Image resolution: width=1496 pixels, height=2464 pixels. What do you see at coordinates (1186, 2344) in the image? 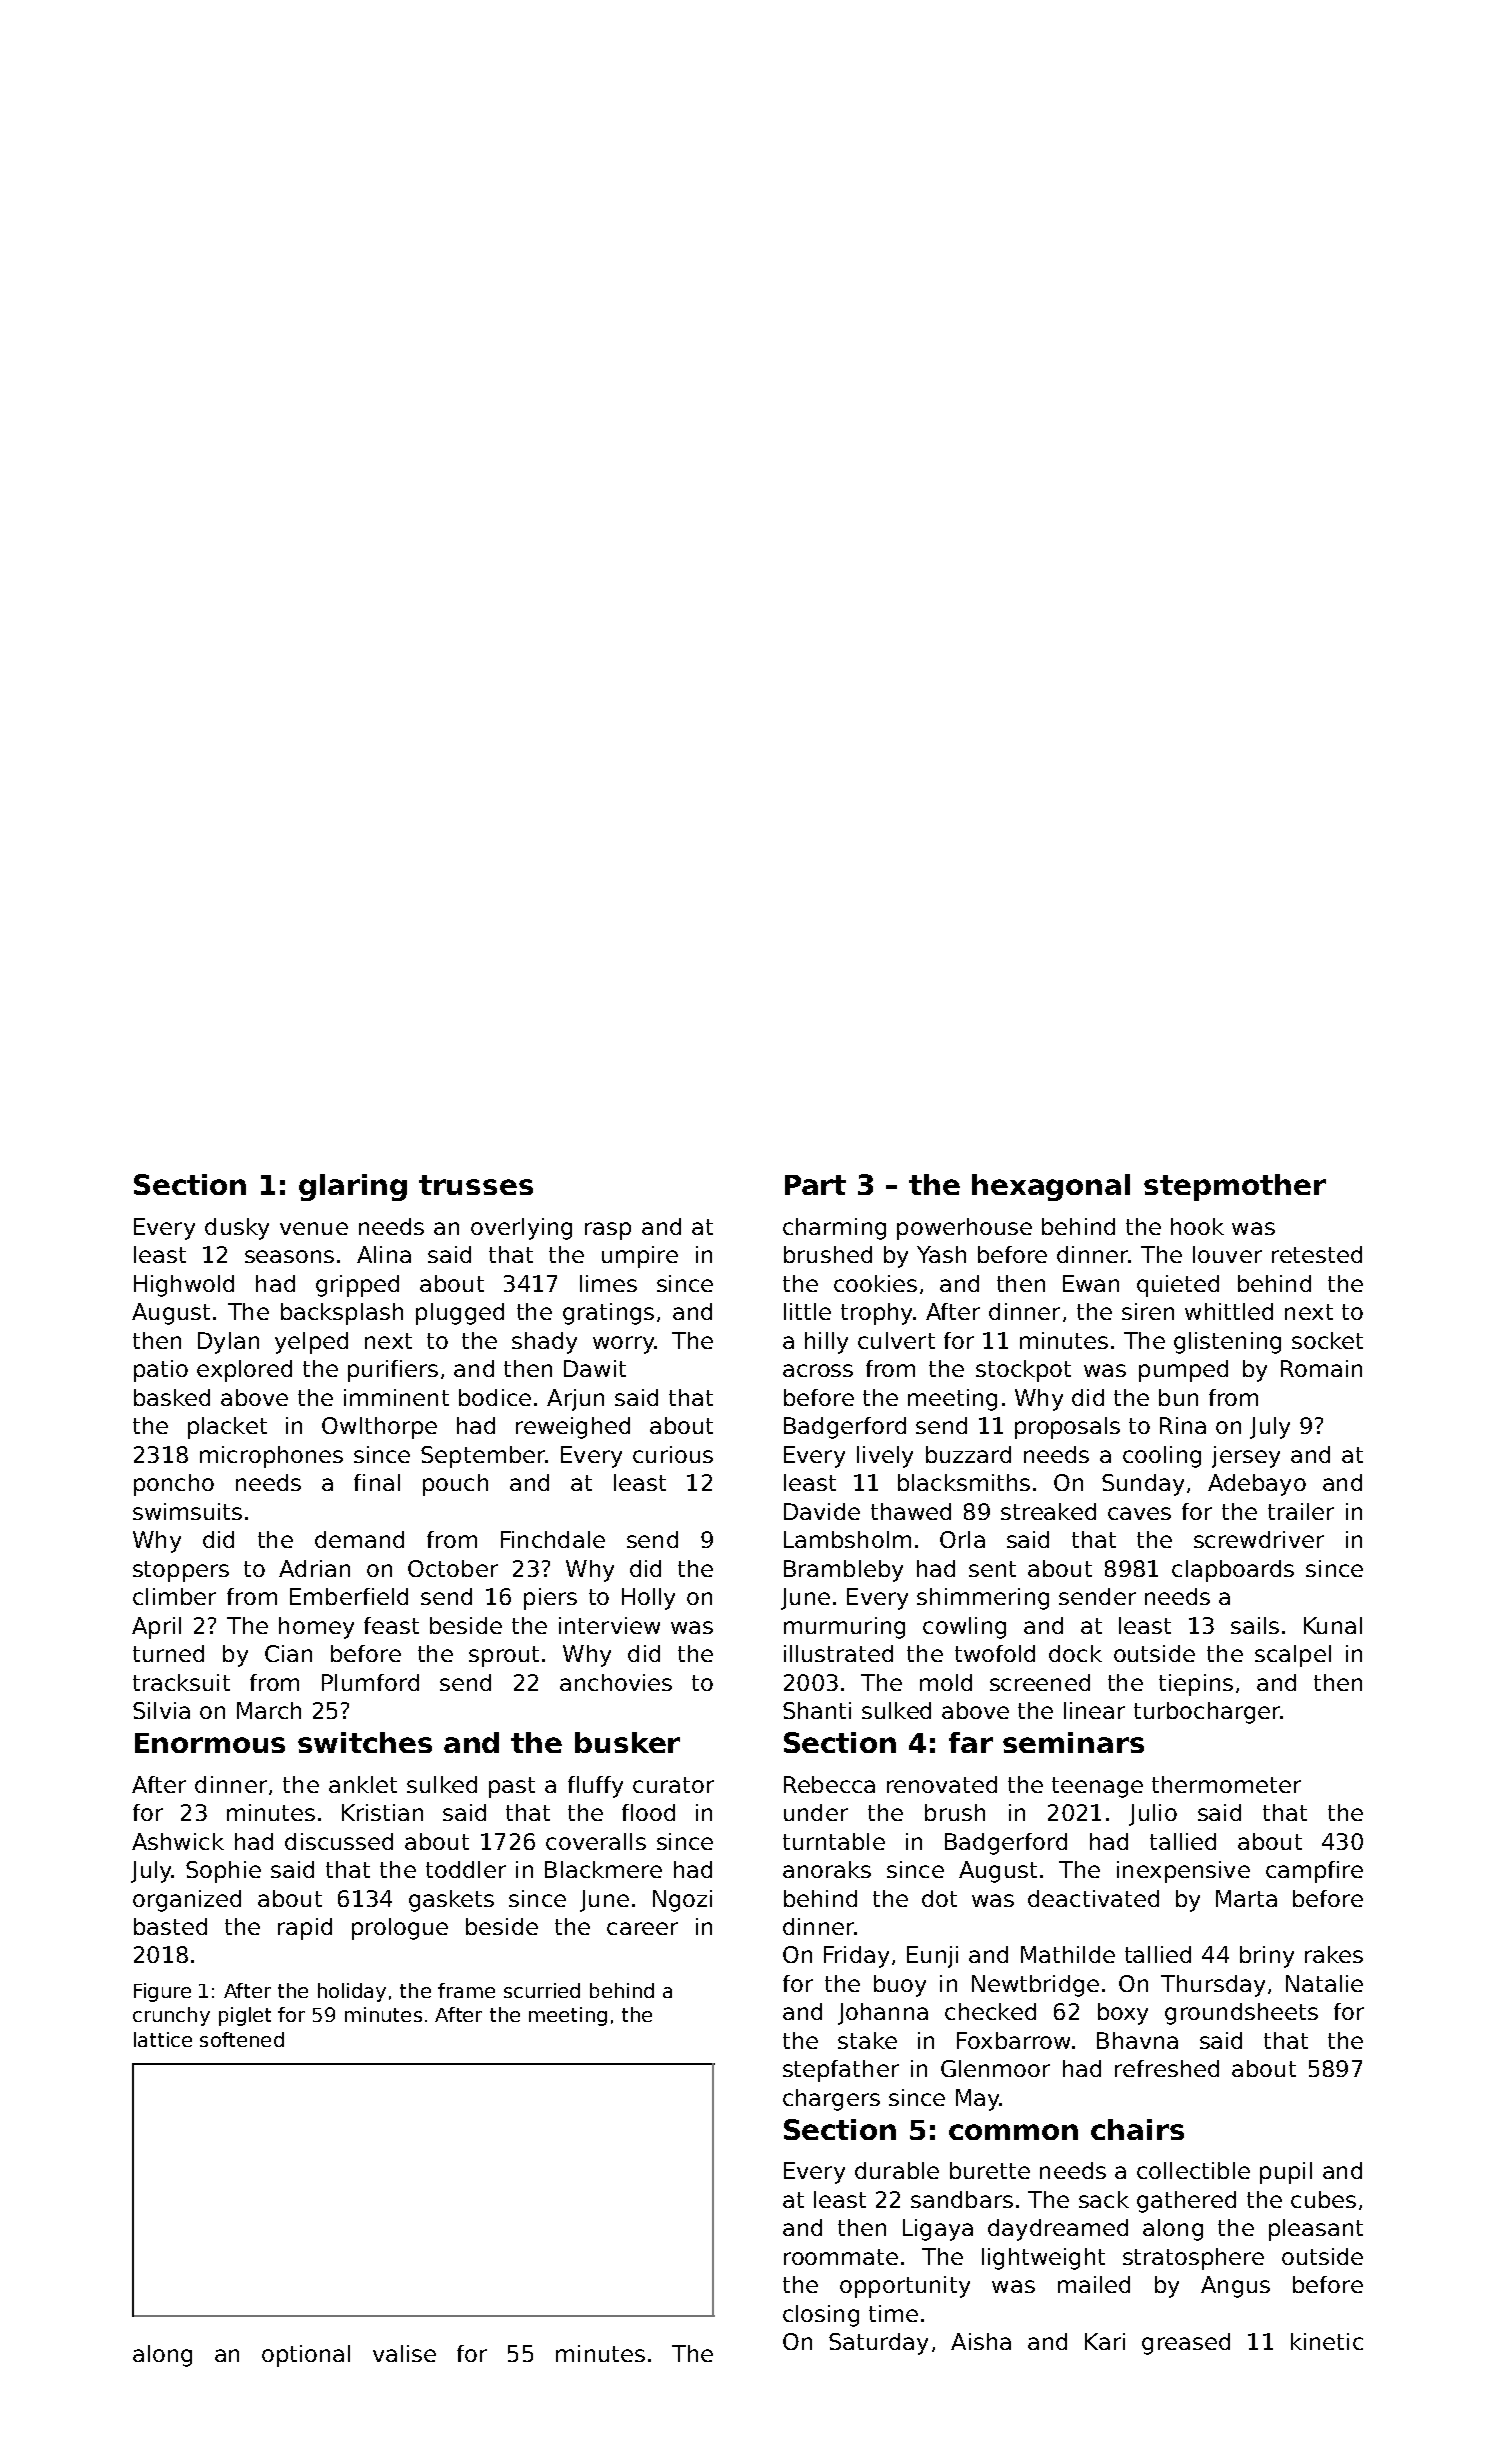
I see `greased` at bounding box center [1186, 2344].
